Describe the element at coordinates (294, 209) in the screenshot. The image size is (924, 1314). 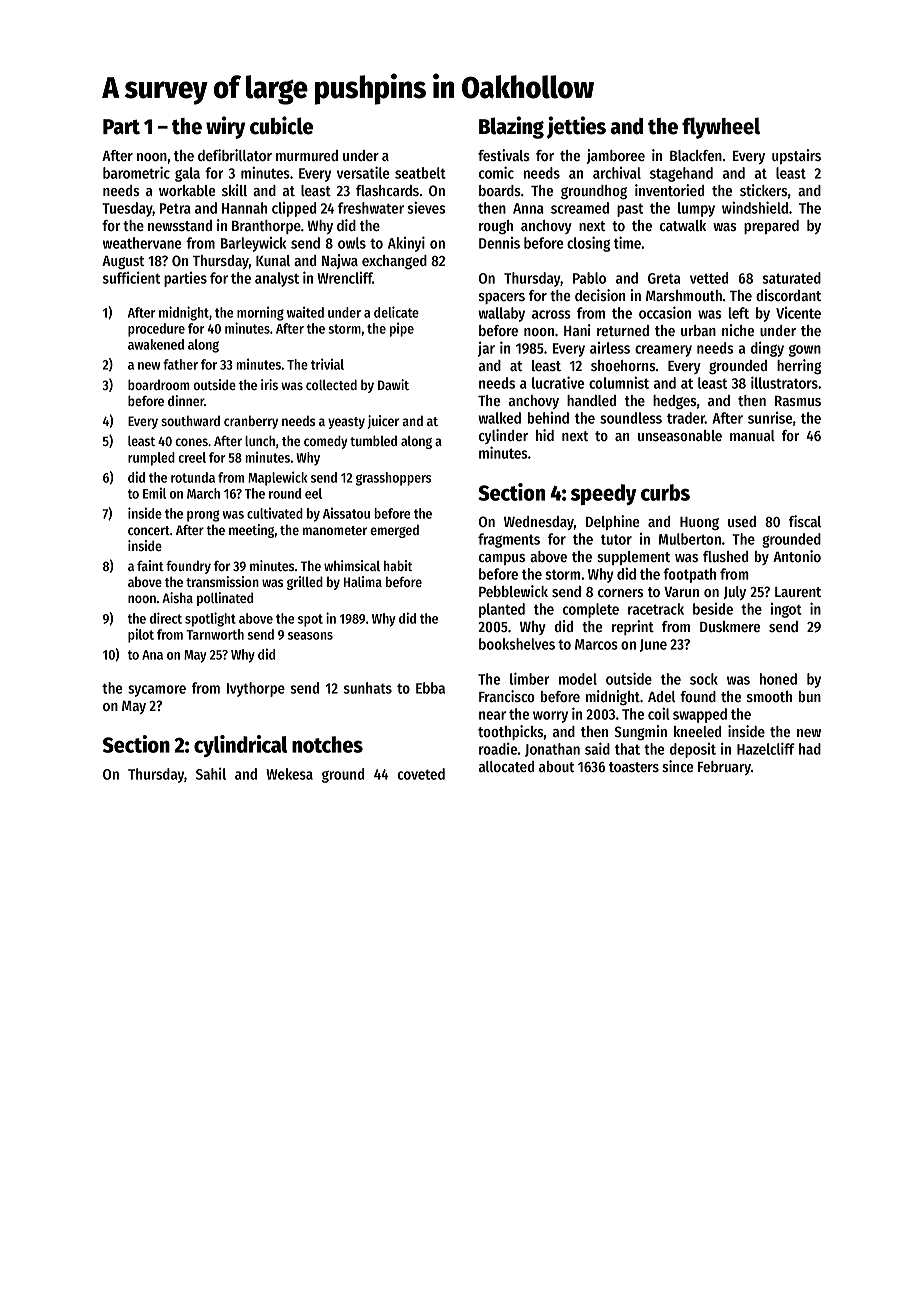
I see `clipped` at that location.
